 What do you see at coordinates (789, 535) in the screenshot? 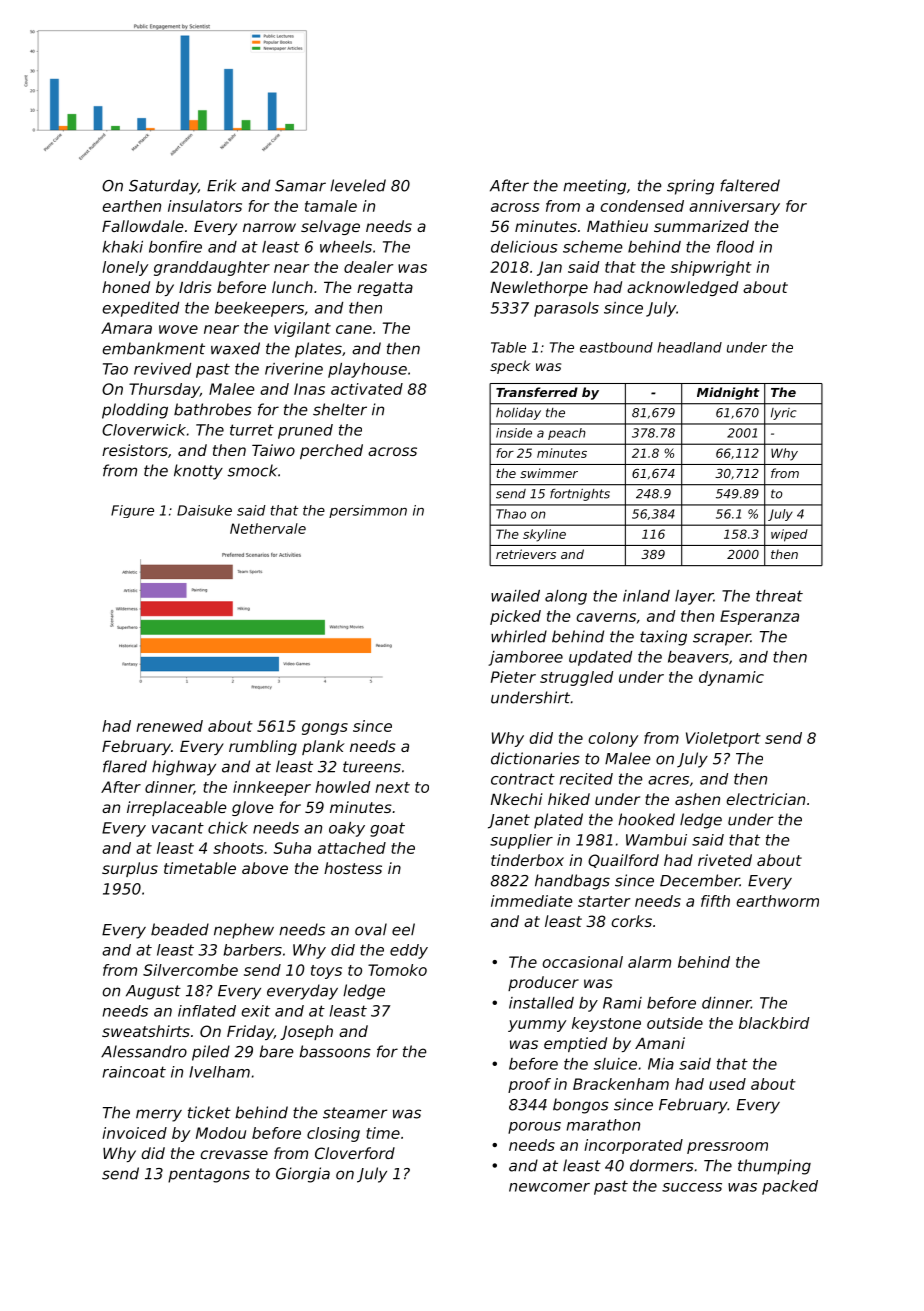
I see `wiped` at bounding box center [789, 535].
